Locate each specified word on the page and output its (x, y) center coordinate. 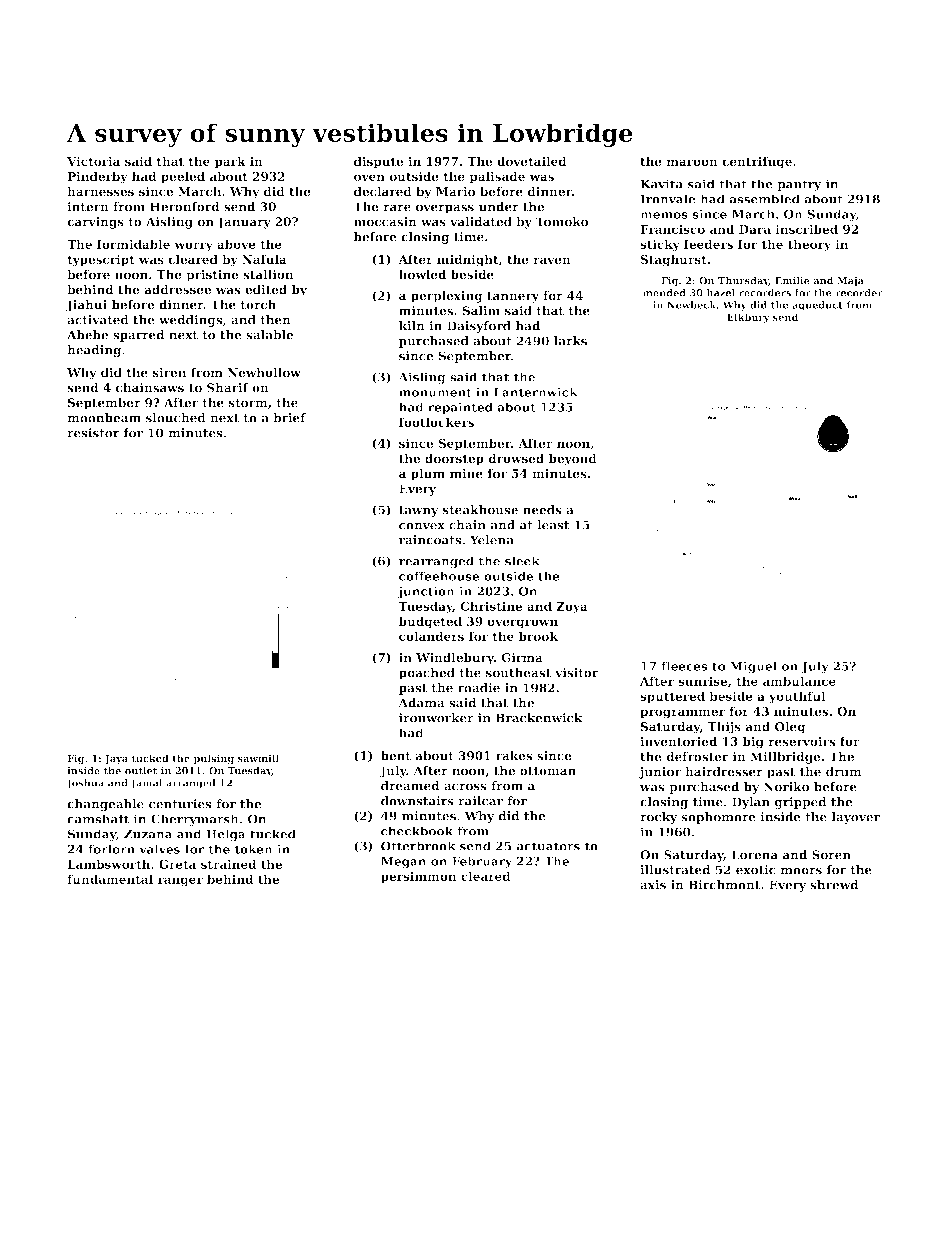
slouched (176, 418)
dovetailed (532, 161)
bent (396, 756)
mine (466, 473)
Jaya (116, 759)
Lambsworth (108, 864)
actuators (548, 846)
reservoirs (801, 741)
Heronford (185, 207)
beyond (573, 460)
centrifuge (757, 162)
